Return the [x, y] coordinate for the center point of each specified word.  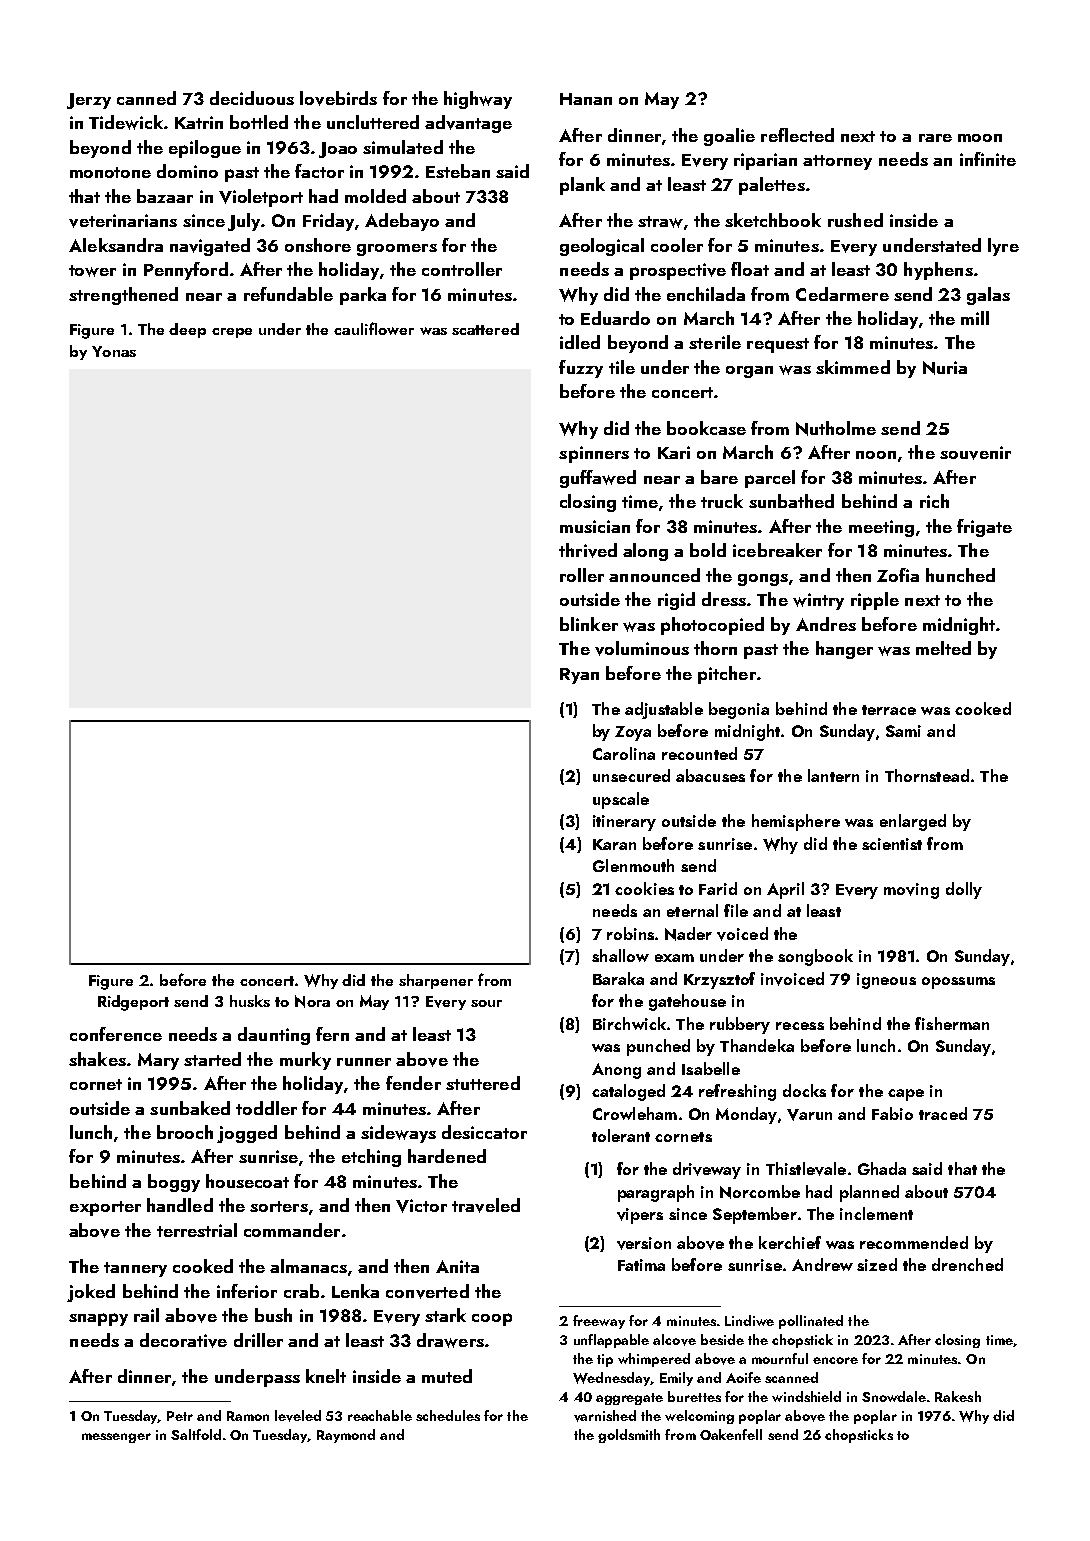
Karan [614, 844]
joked [91, 1293]
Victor [421, 1206]
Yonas [114, 351]
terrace [889, 710]
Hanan [586, 99]
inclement [876, 1213]
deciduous [252, 98]
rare [935, 138]
